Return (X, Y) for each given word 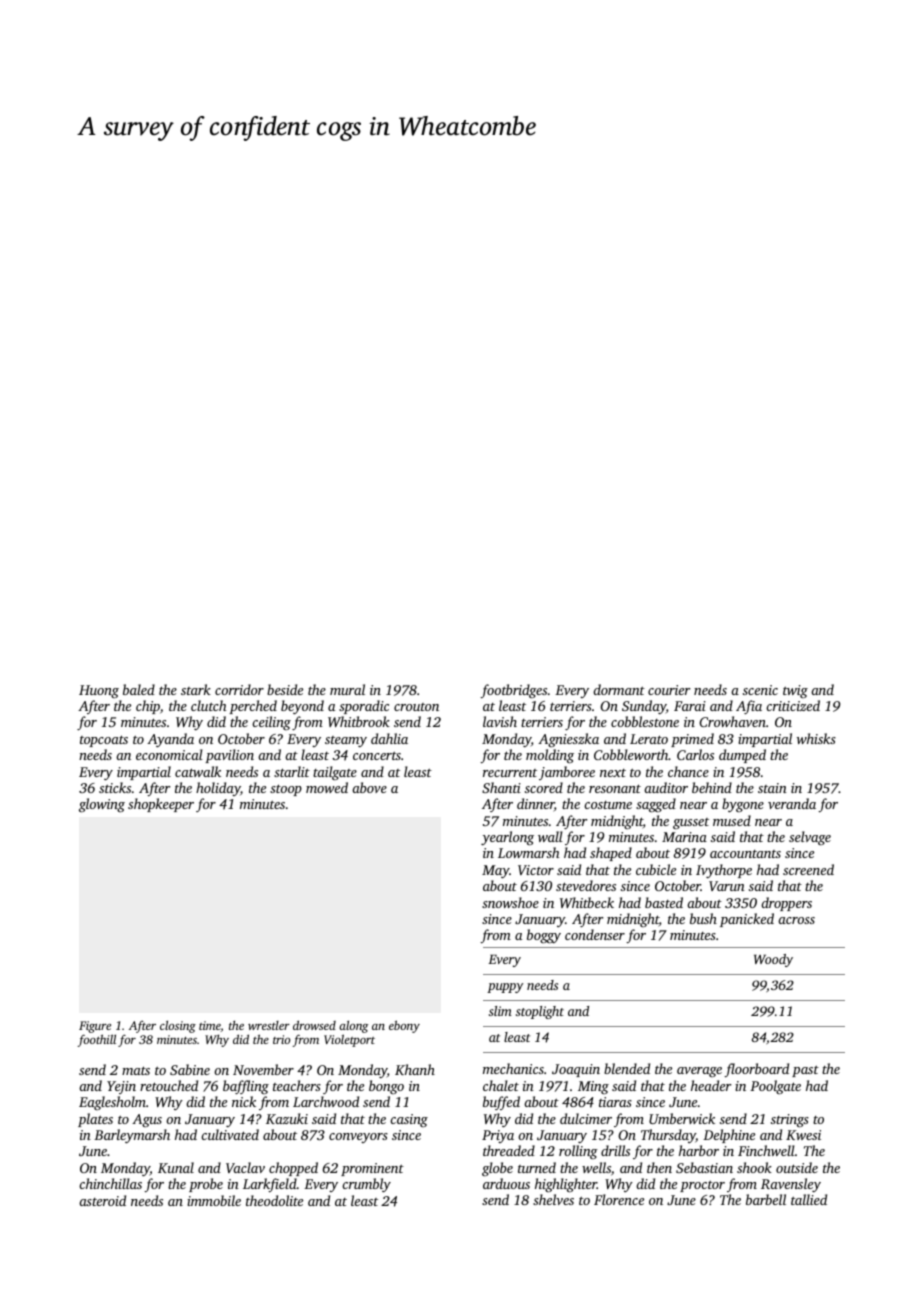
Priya (498, 1136)
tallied (809, 1199)
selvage (810, 838)
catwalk (198, 771)
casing (409, 1120)
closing (178, 1026)
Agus (147, 1120)
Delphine (729, 1136)
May (495, 871)
